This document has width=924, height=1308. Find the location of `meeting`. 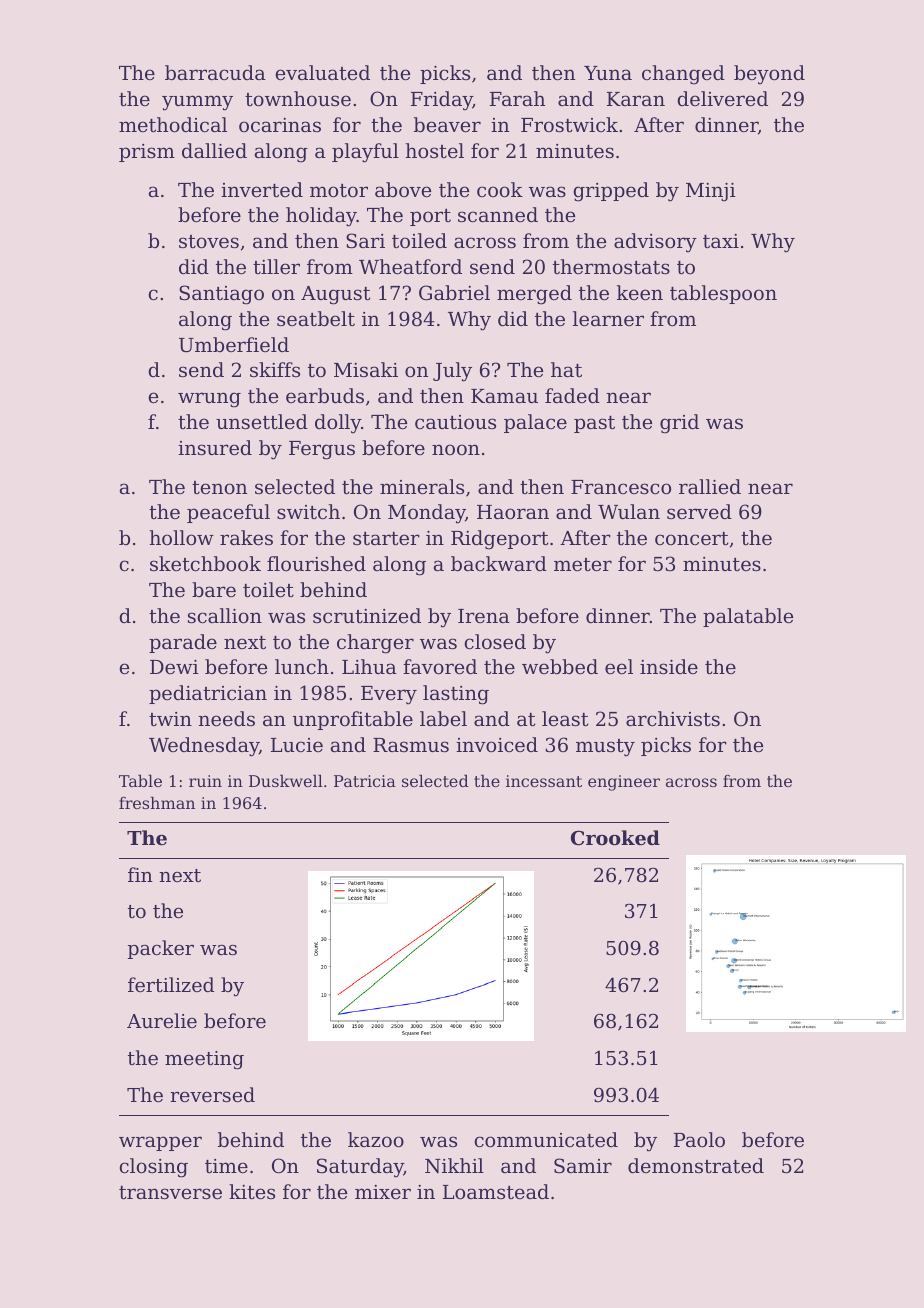

meeting is located at coordinates (204, 1060).
